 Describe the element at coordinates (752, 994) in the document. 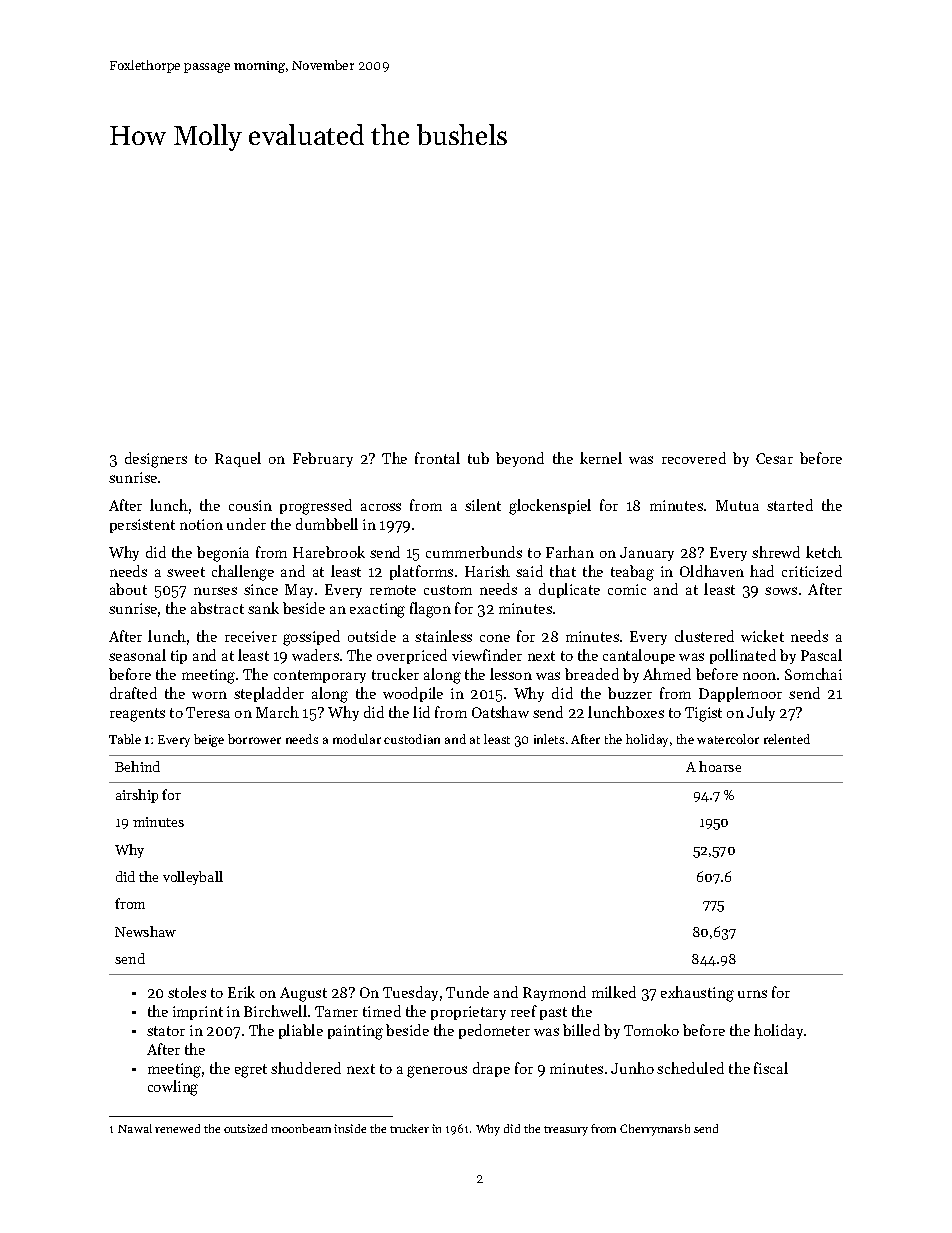

I see `urns` at that location.
